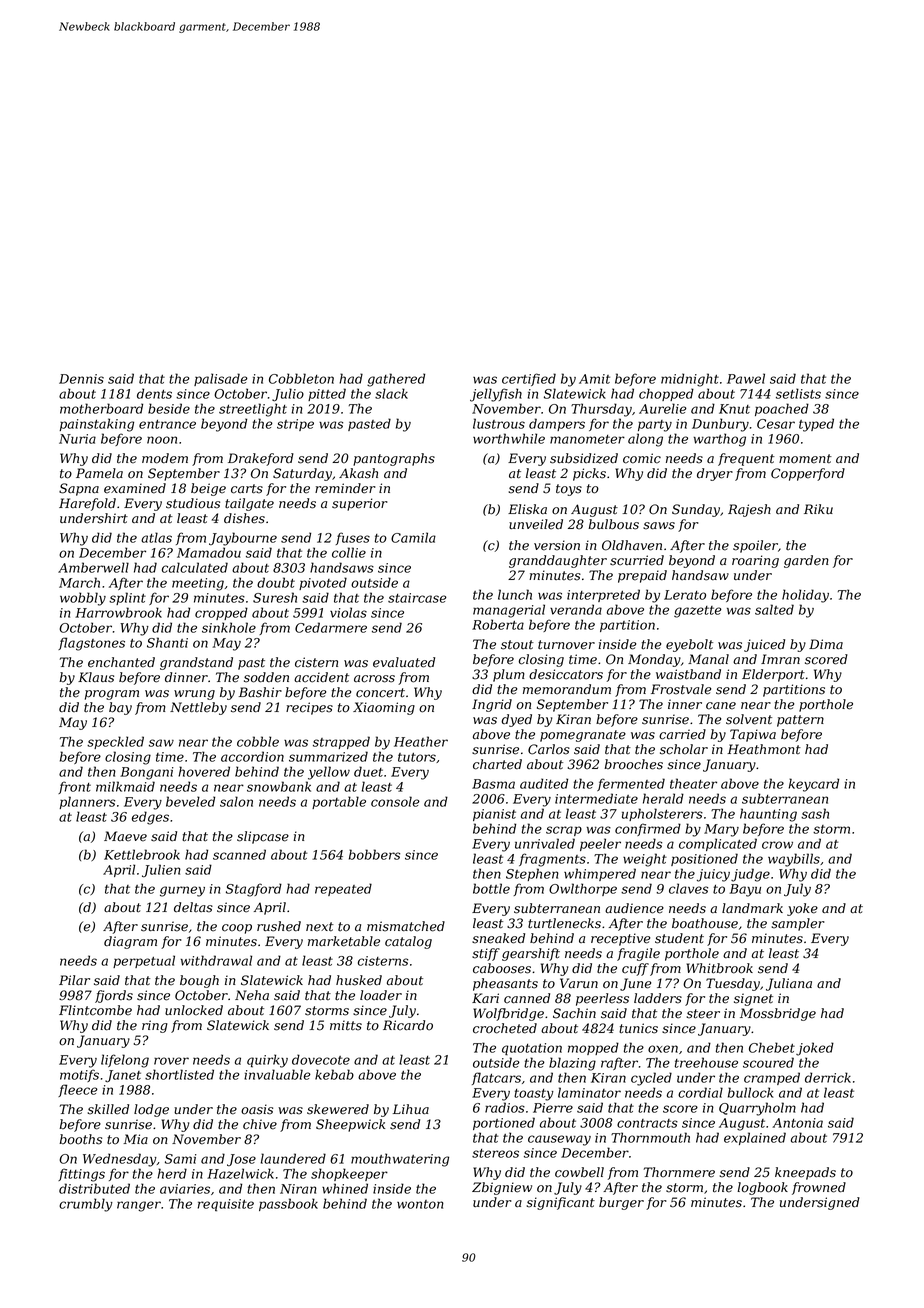 This page has height=1308, width=924. What do you see at coordinates (805, 459) in the page?
I see `moment` at bounding box center [805, 459].
